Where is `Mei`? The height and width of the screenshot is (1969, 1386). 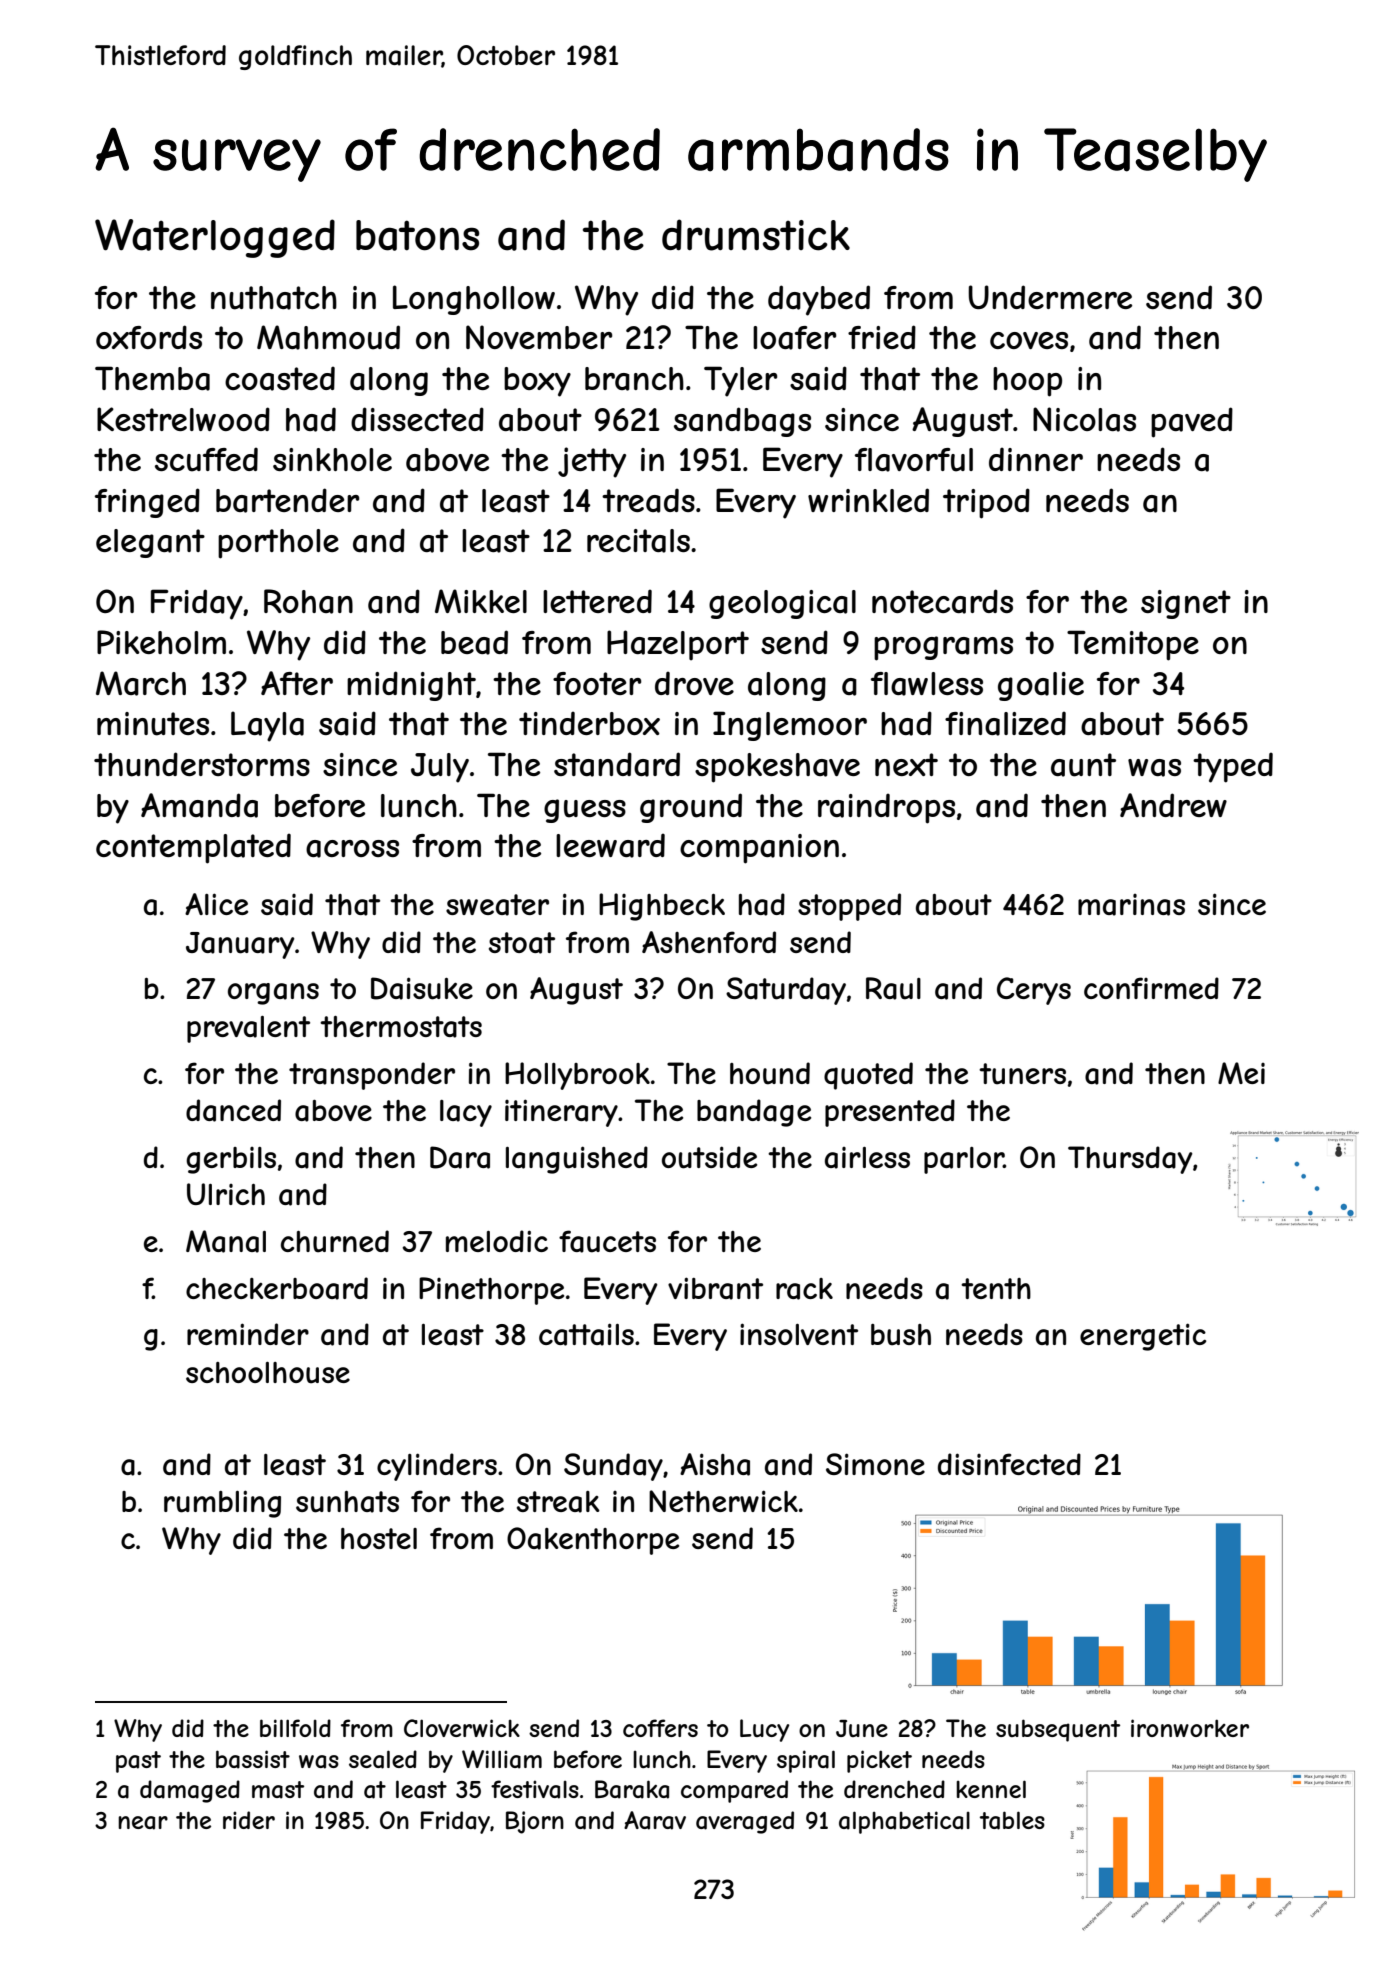 Mei is located at coordinates (1241, 1073).
